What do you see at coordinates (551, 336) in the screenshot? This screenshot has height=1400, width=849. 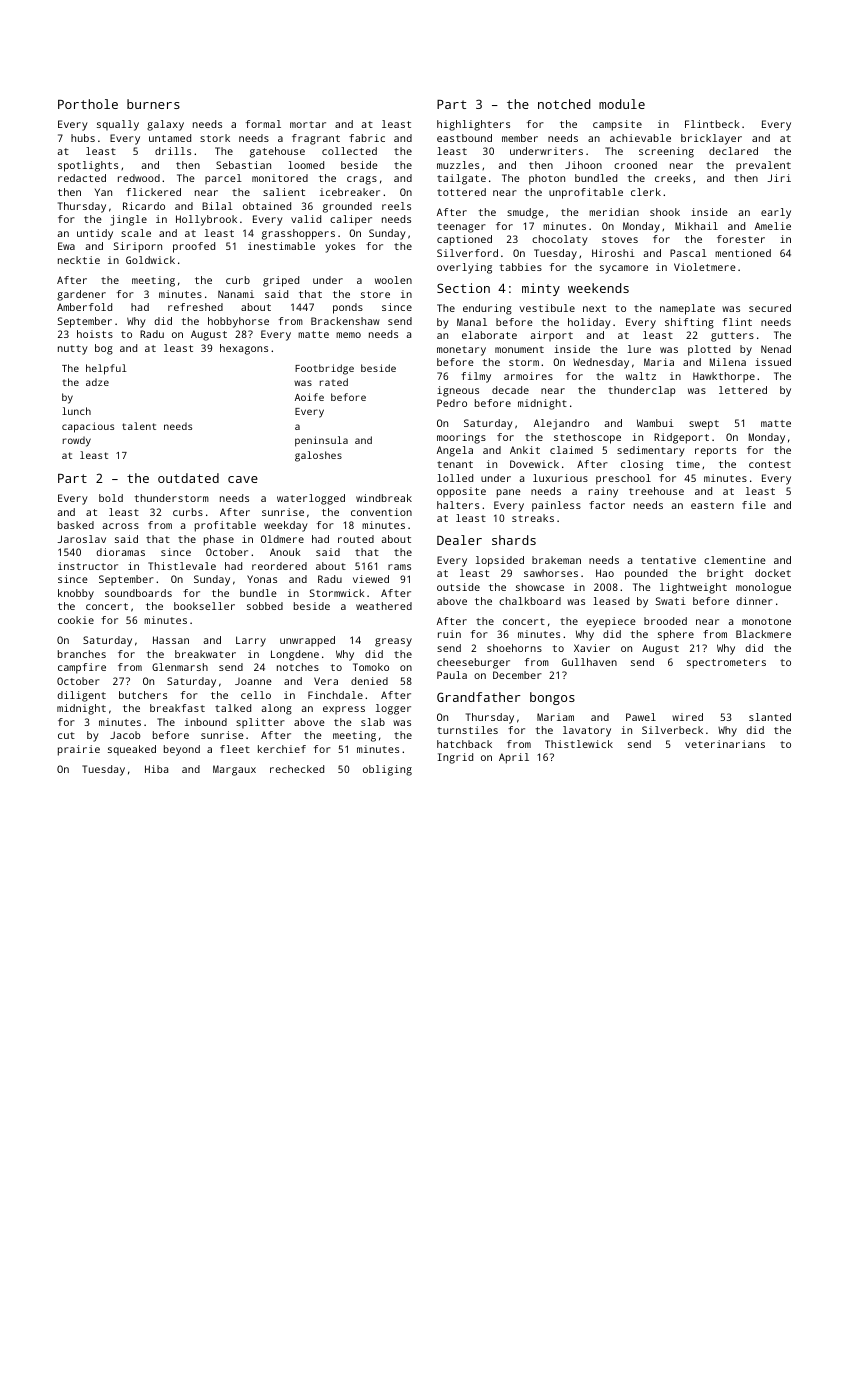 I see `airport` at bounding box center [551, 336].
